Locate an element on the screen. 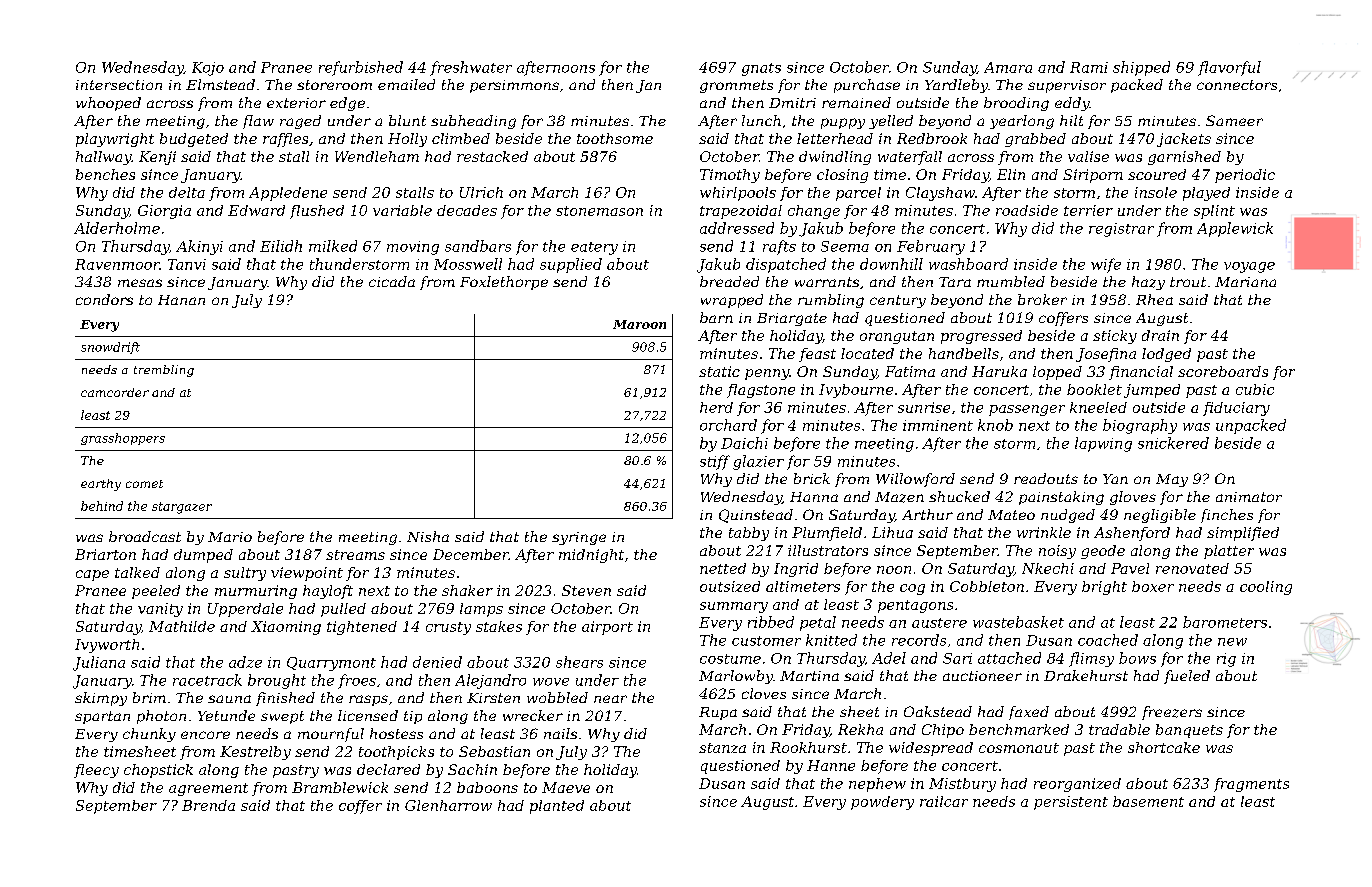 Image resolution: width=1372 pixels, height=887 pixels. planted is located at coordinates (557, 807).
